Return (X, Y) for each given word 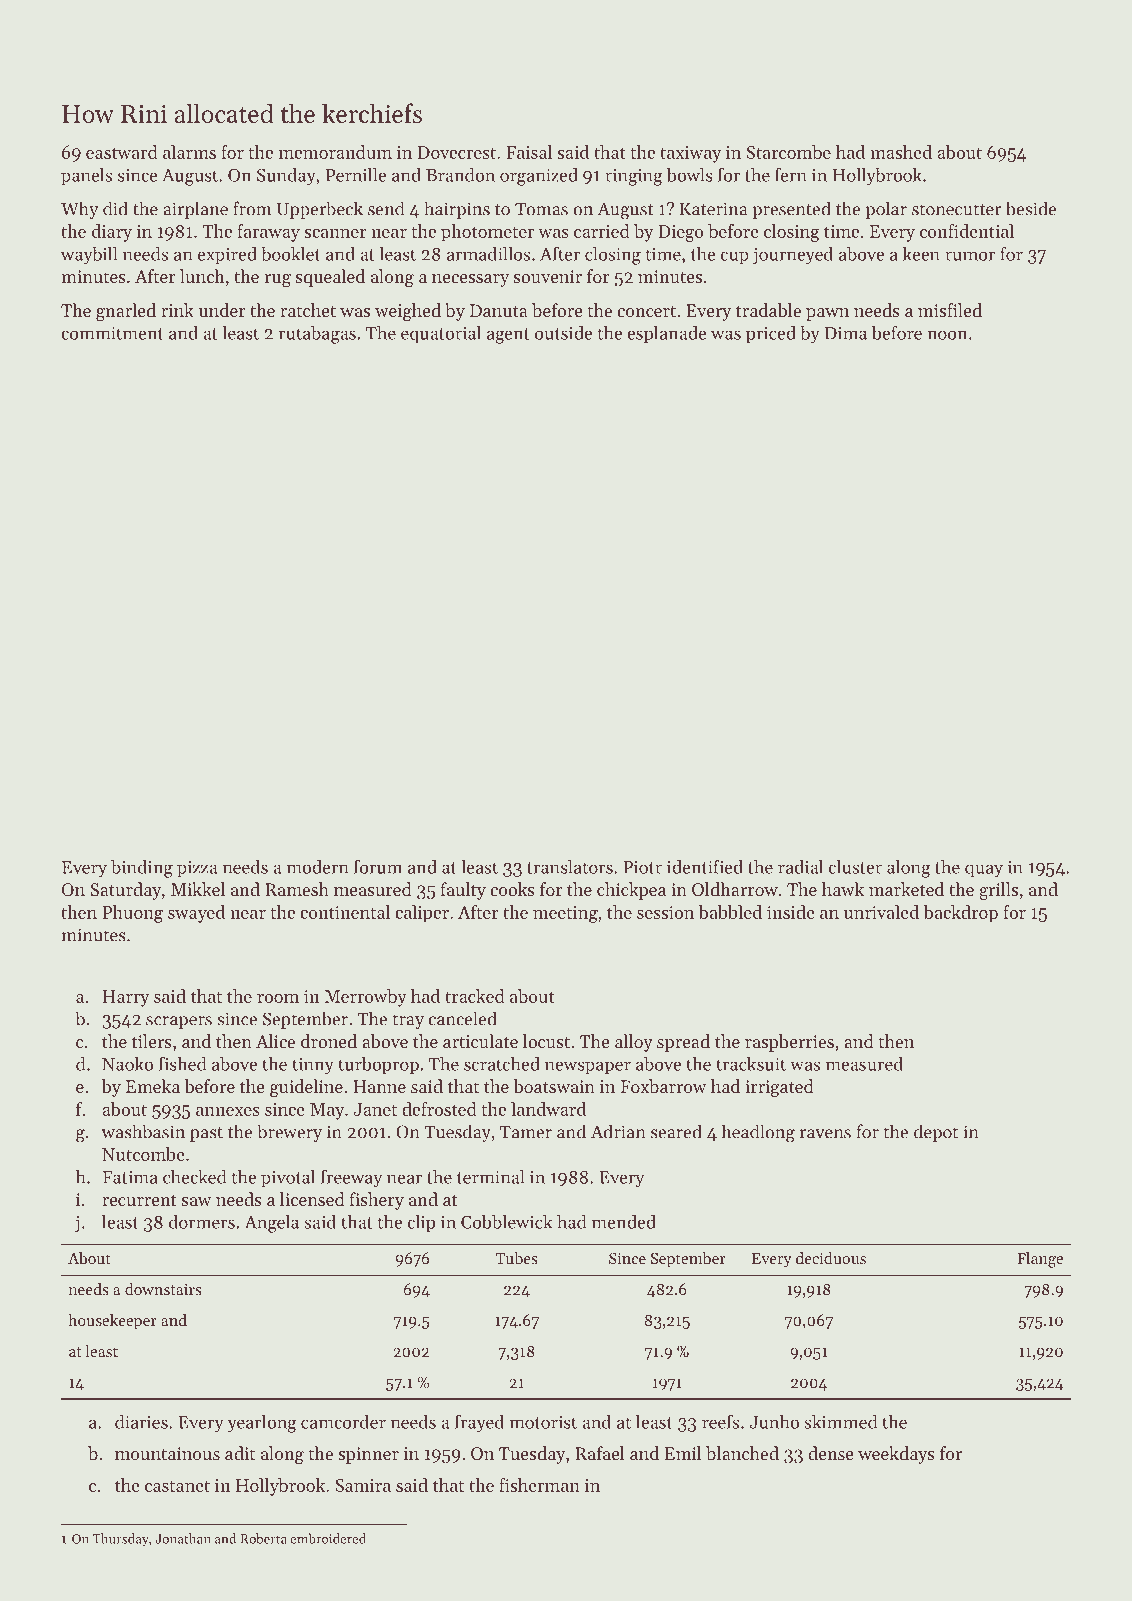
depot (936, 1133)
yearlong (262, 1424)
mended (624, 1222)
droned (329, 1041)
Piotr (642, 867)
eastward (122, 152)
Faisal (529, 152)
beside (1031, 208)
